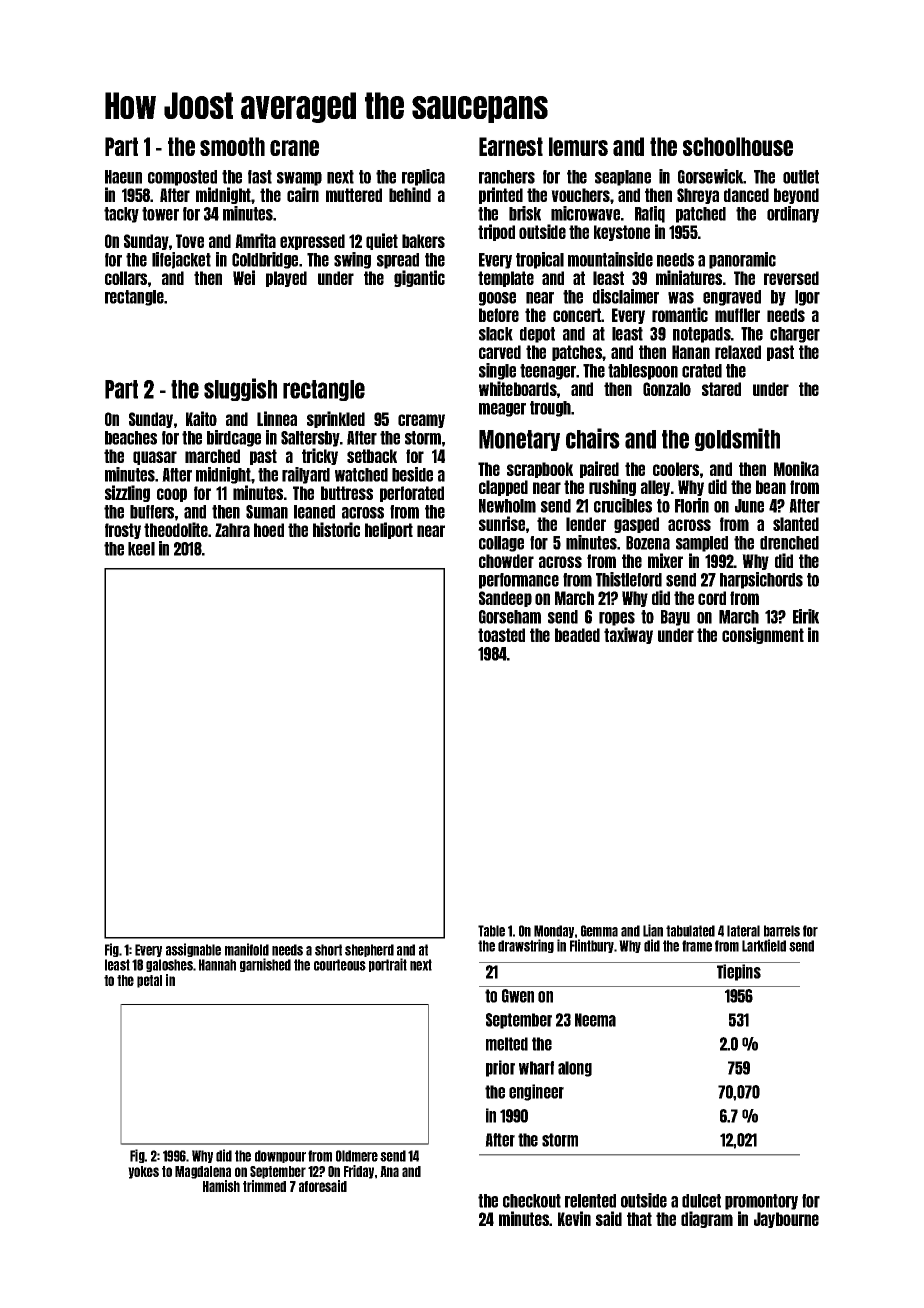  What do you see at coordinates (232, 146) in the image?
I see `smooth` at bounding box center [232, 146].
